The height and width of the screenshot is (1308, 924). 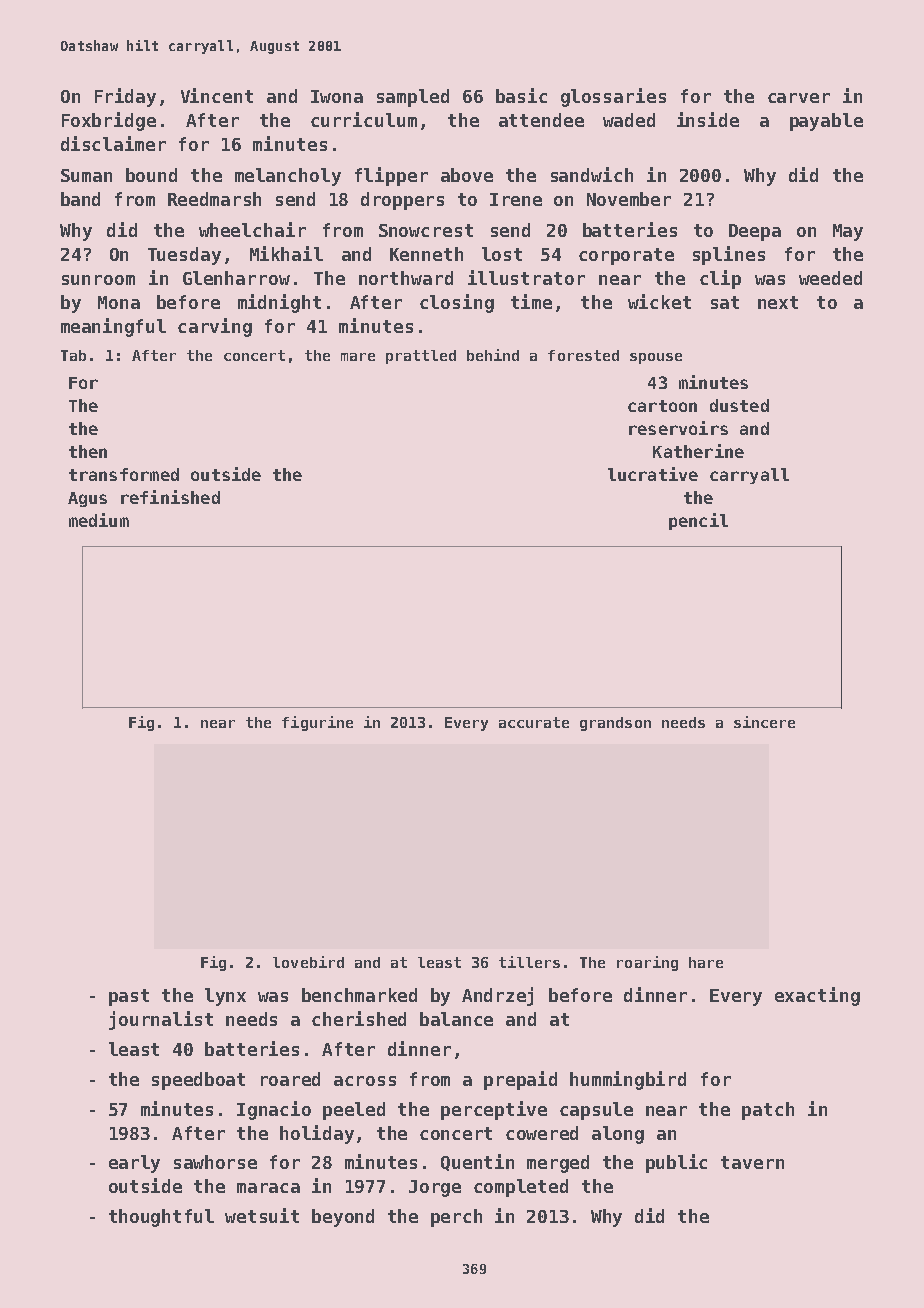 What do you see at coordinates (456, 1218) in the screenshot?
I see `perch` at bounding box center [456, 1218].
